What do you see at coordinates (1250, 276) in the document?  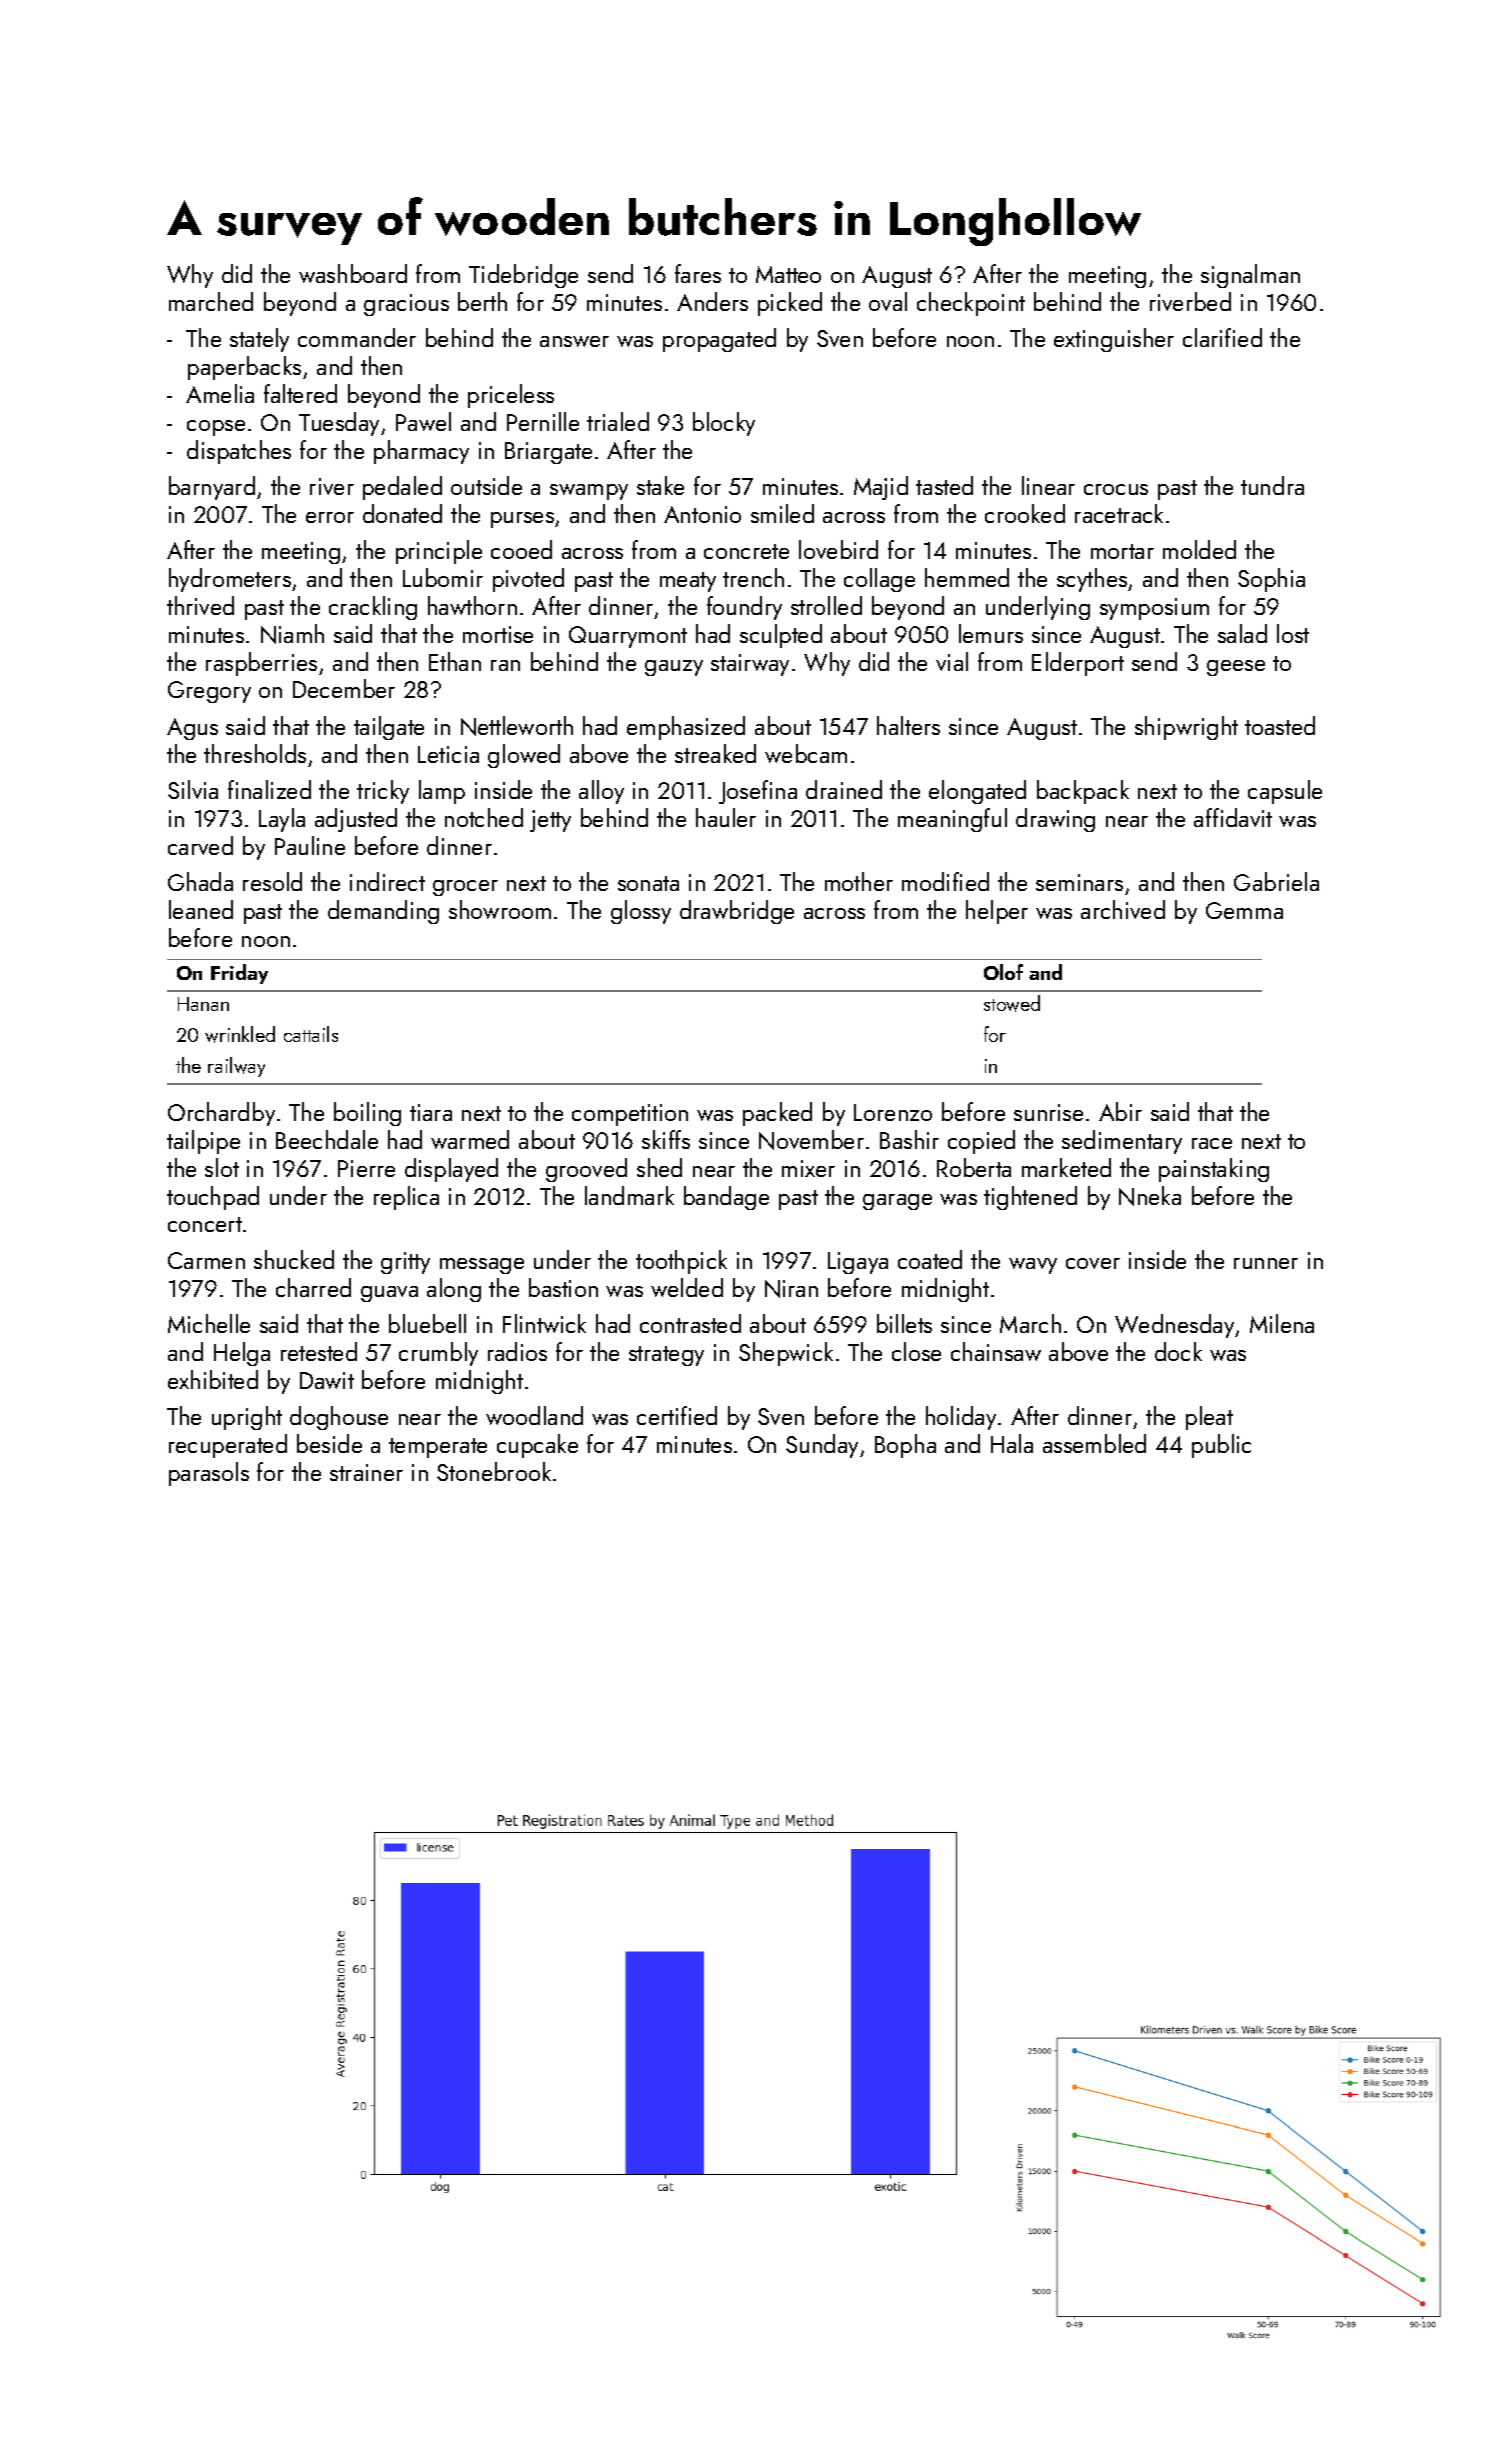 I see `signalman` at bounding box center [1250, 276].
